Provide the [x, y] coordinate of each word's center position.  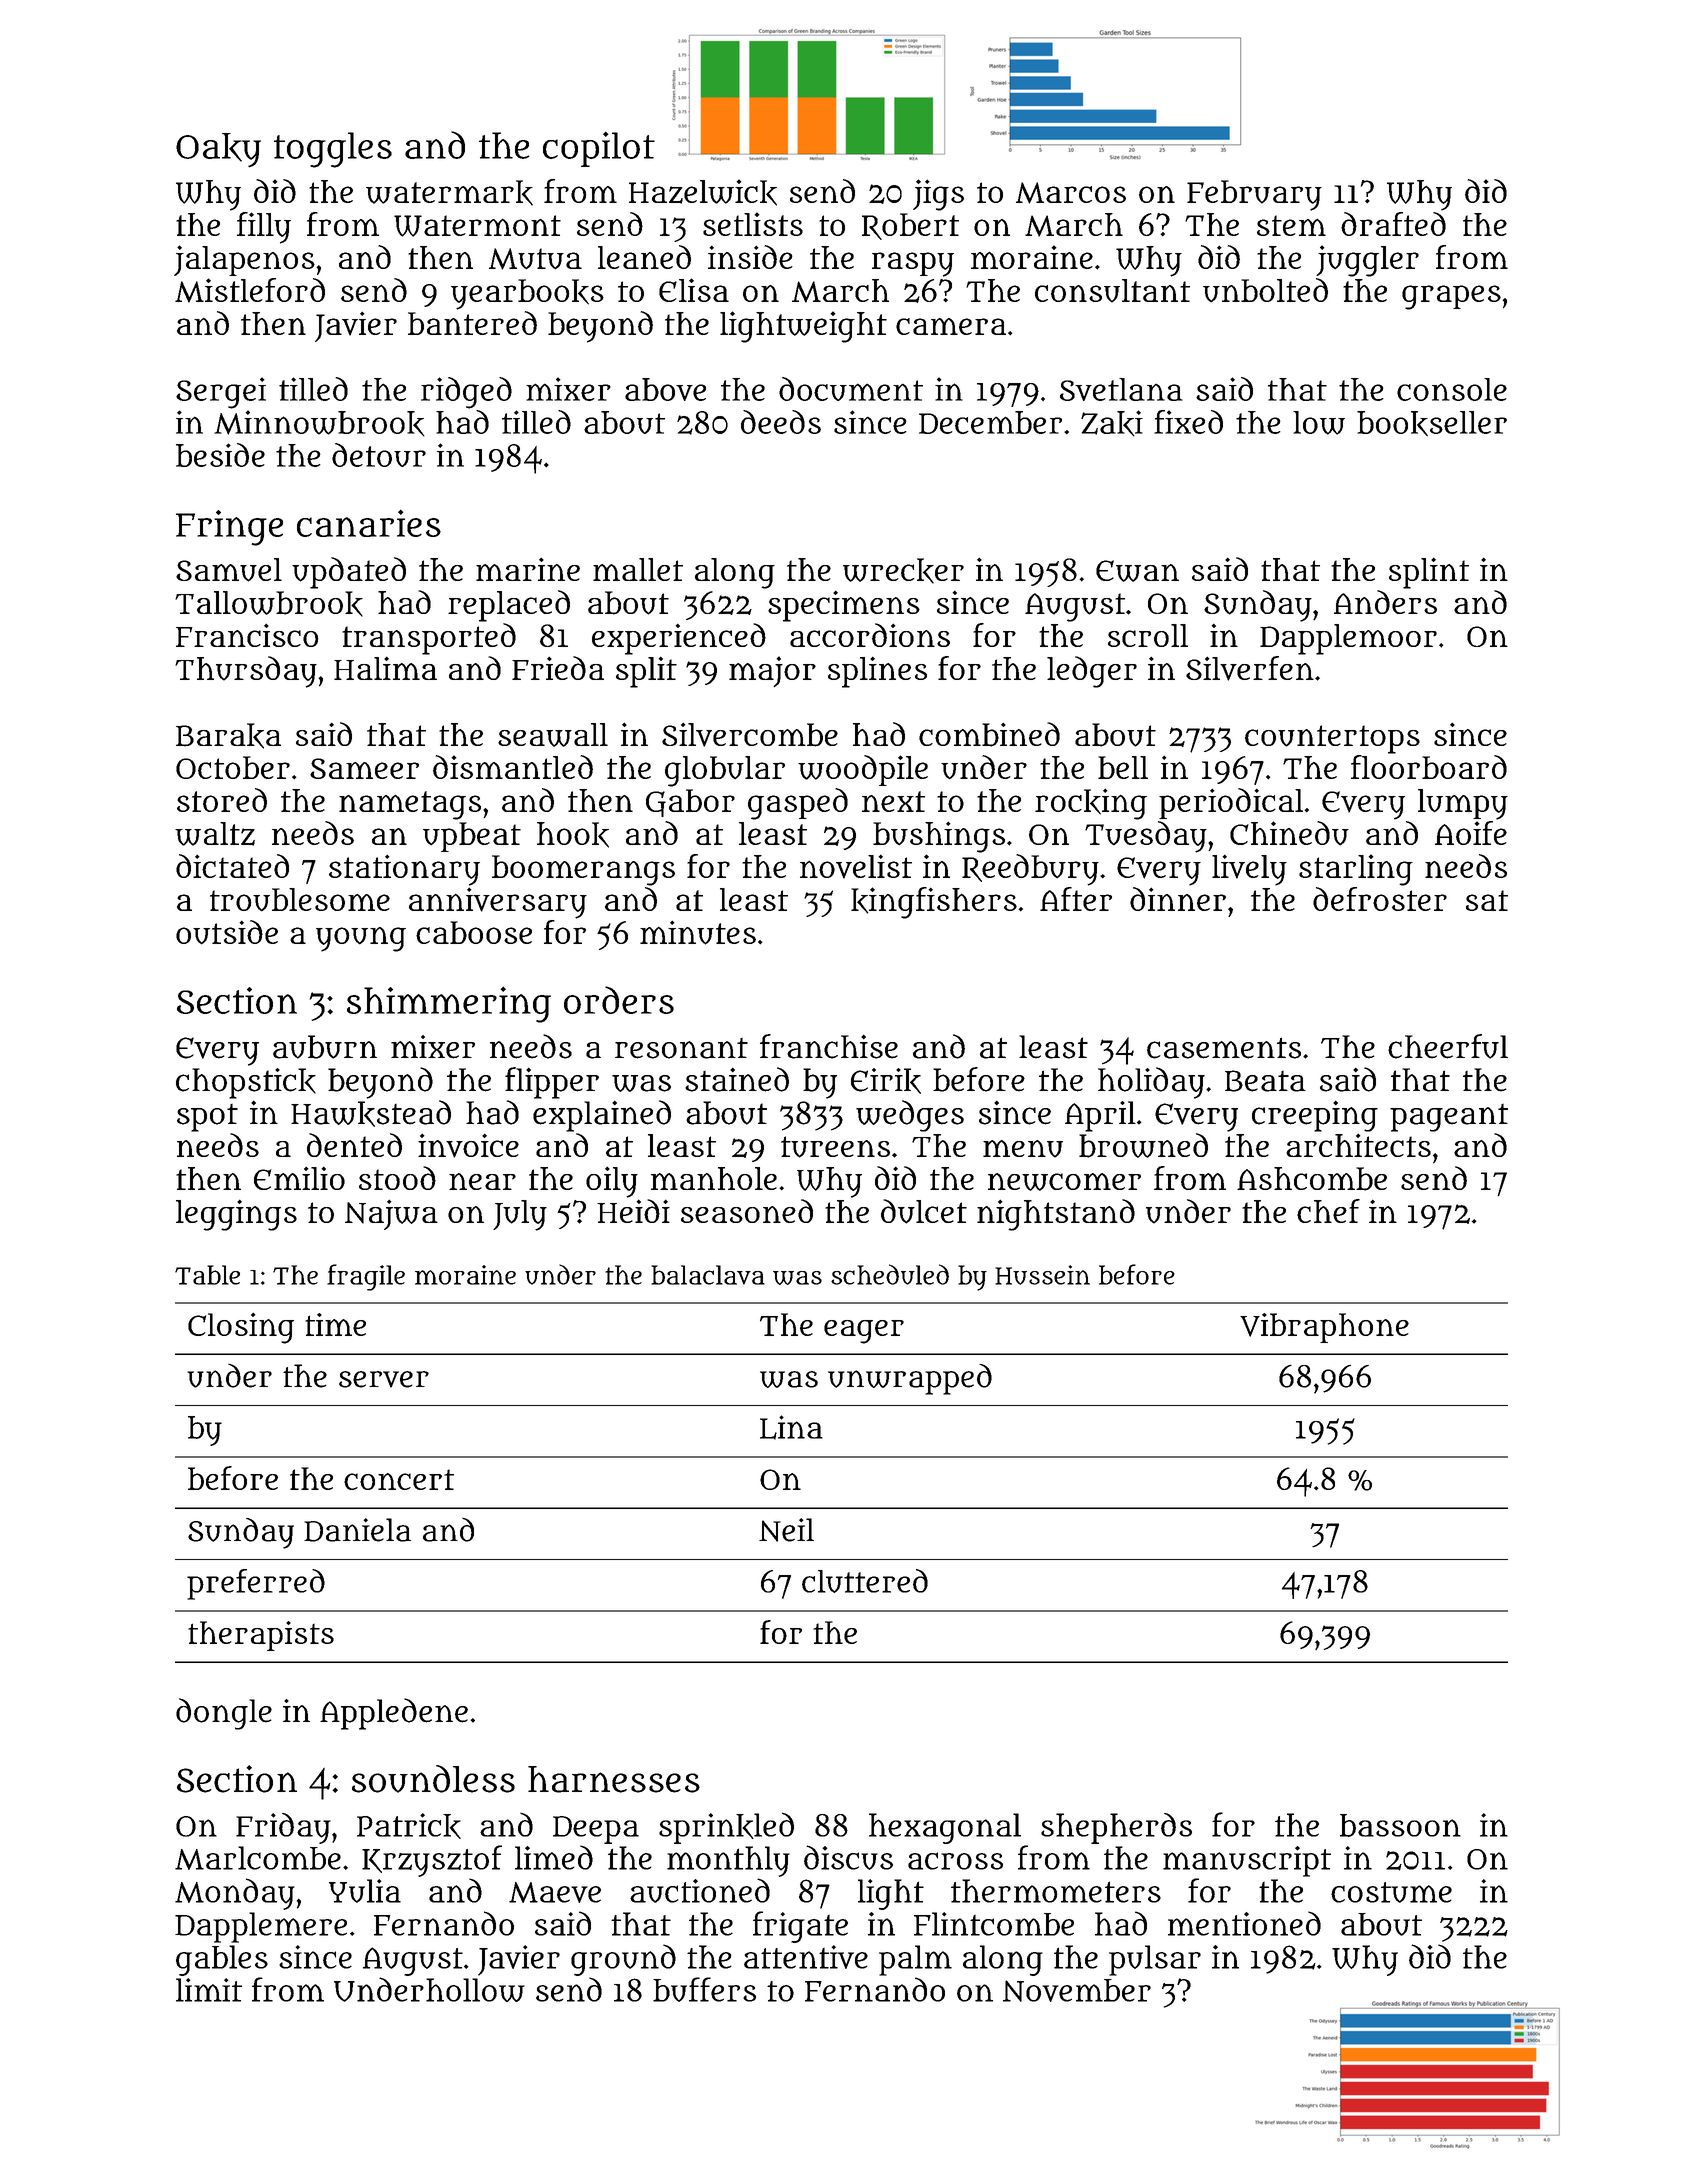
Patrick [409, 1826]
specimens [844, 606]
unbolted [1265, 290]
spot [207, 1118]
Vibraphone [1324, 1328]
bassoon [1400, 1825]
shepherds [1116, 1828]
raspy [913, 264]
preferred [256, 1584]
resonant [681, 1048]
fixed [1188, 422]
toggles [333, 150]
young [361, 939]
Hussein [1042, 1275]
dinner [1178, 899]
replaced [509, 606]
